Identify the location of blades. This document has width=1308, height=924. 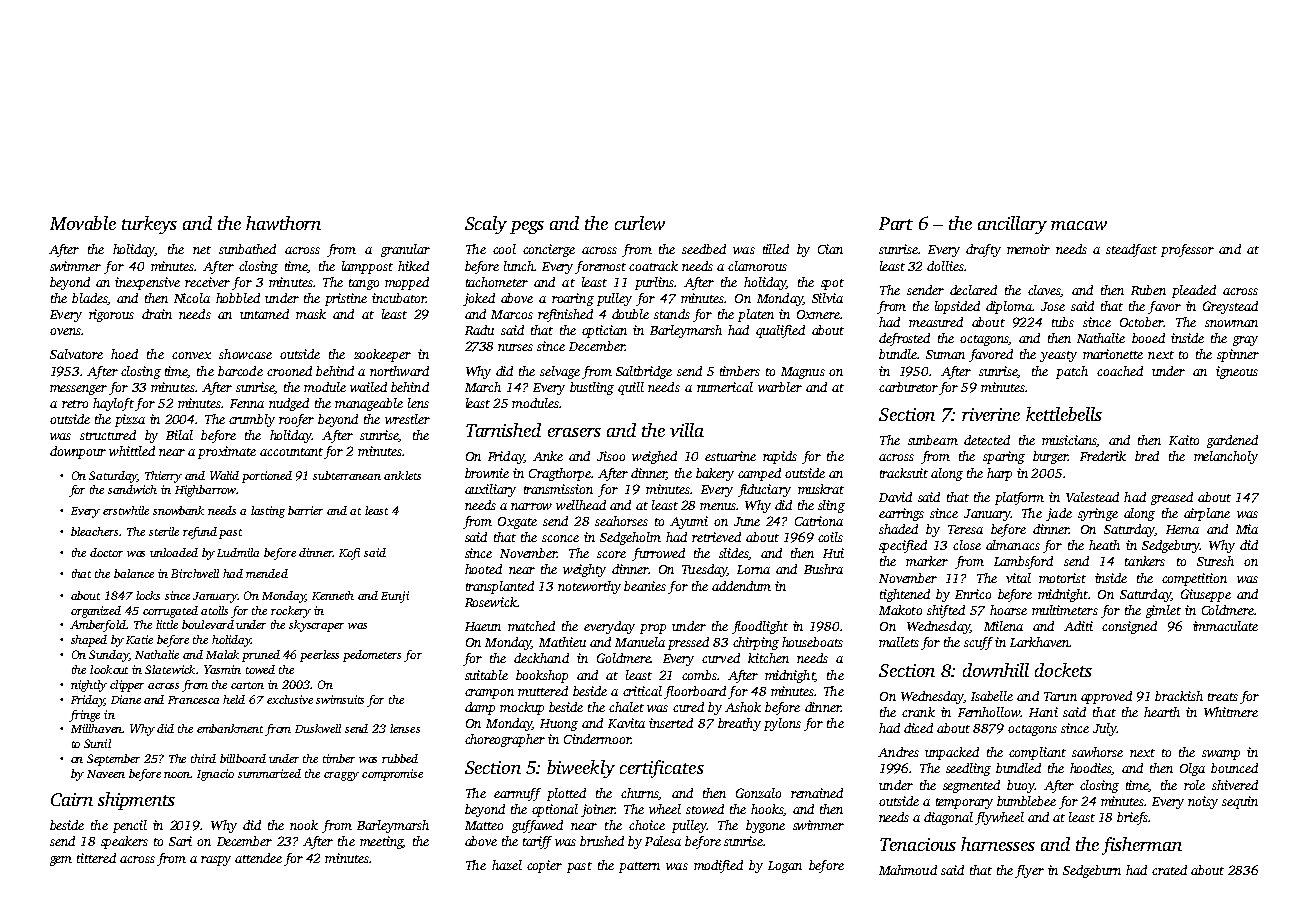
(89, 298).
